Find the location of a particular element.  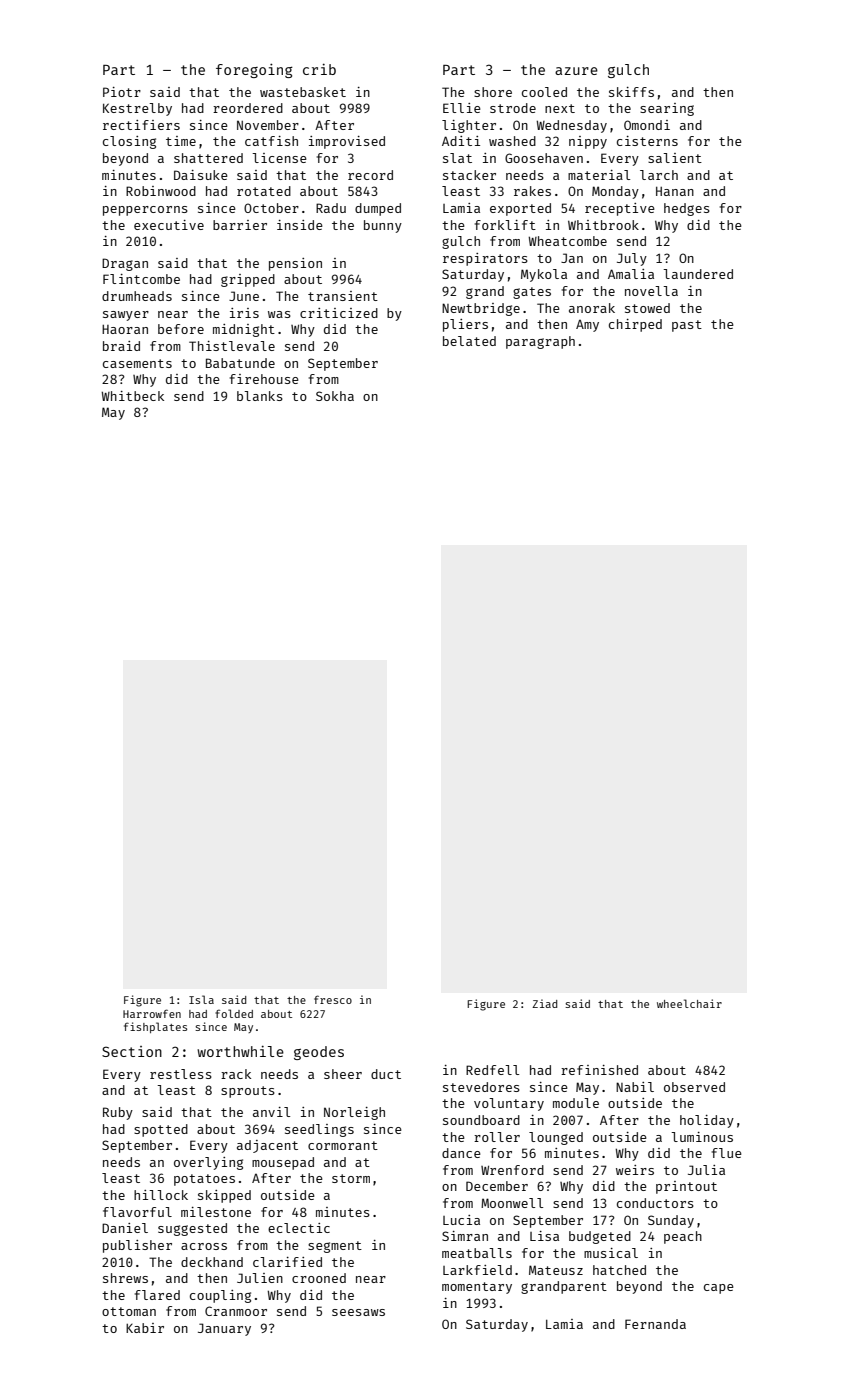

belated is located at coordinates (469, 341).
